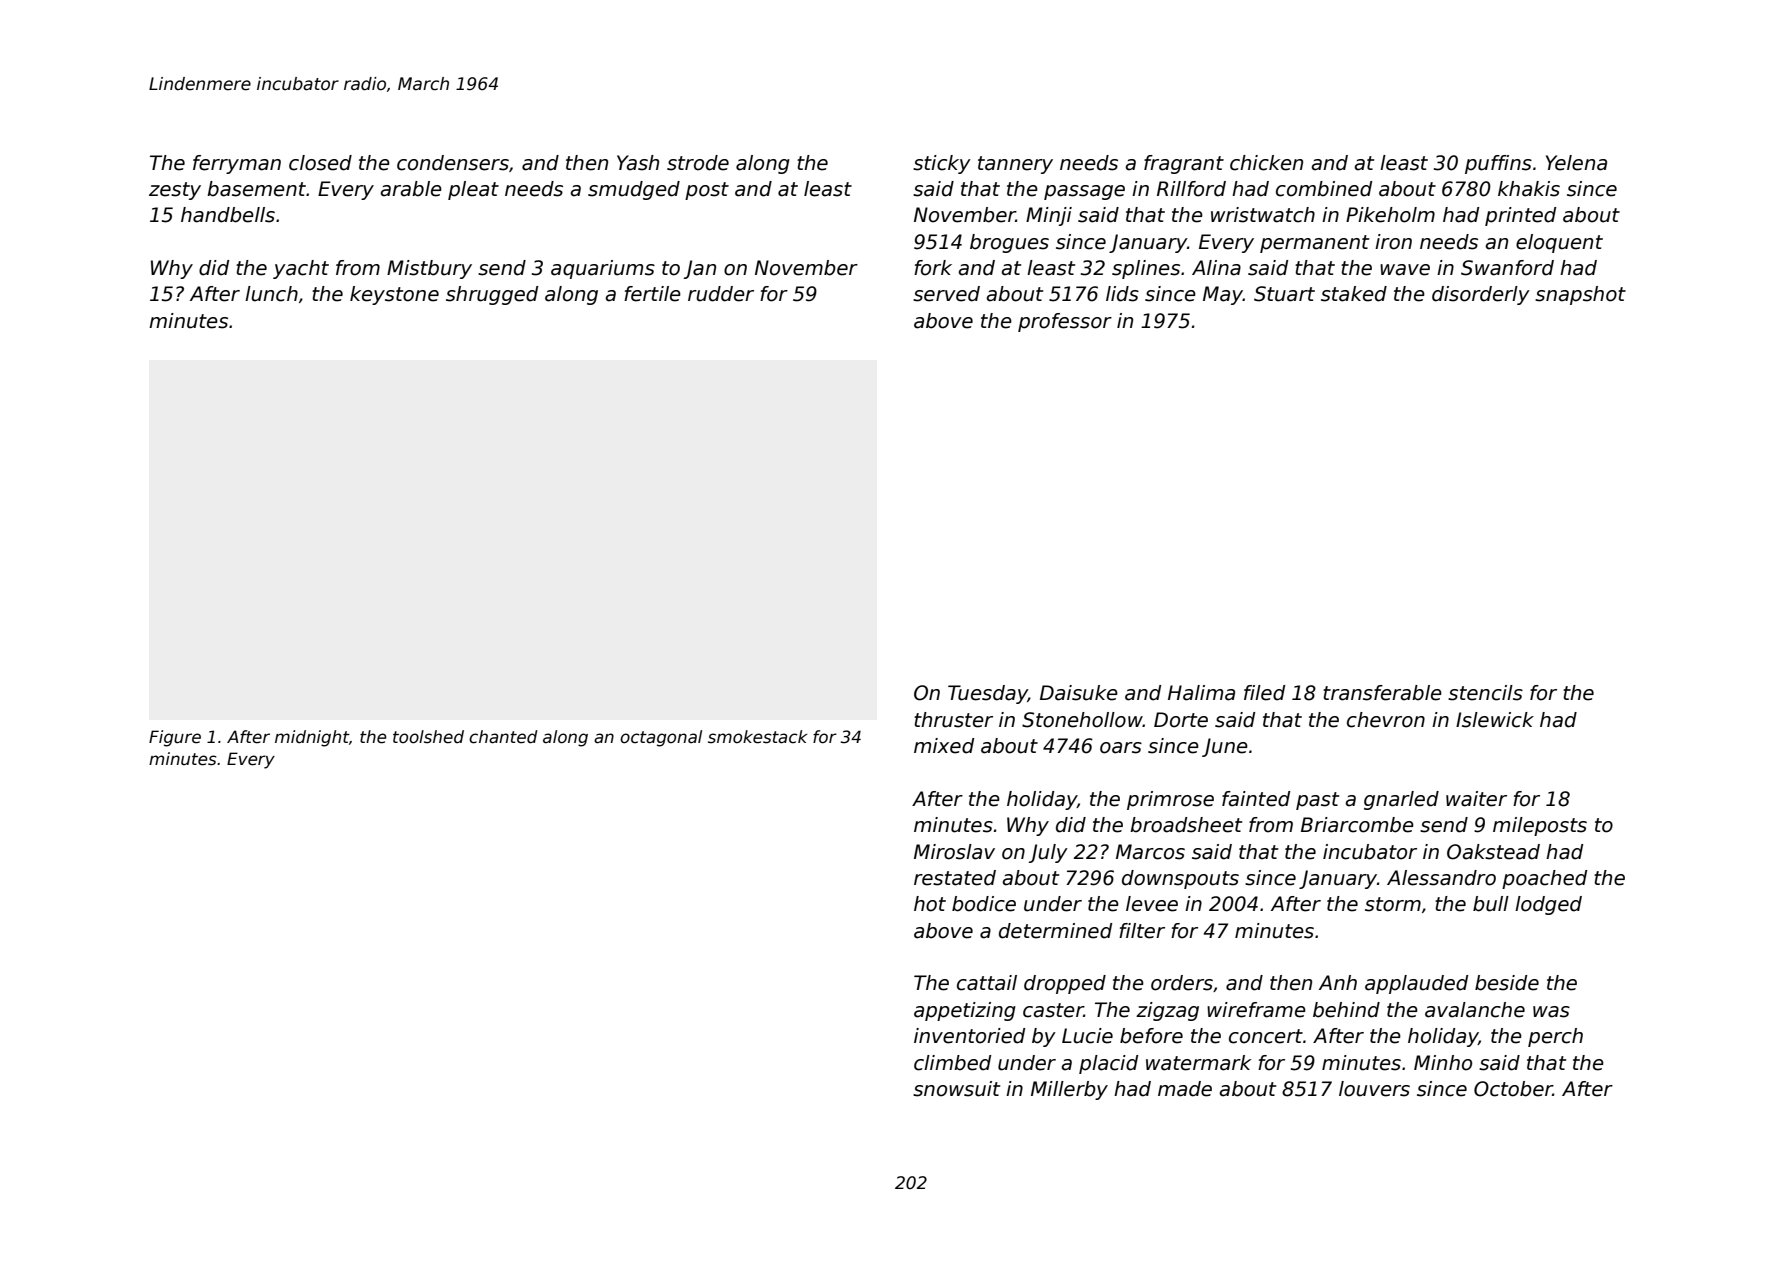 This screenshot has width=1790, height=1266. Describe the element at coordinates (988, 694) in the screenshot. I see `Tuesday` at that location.
